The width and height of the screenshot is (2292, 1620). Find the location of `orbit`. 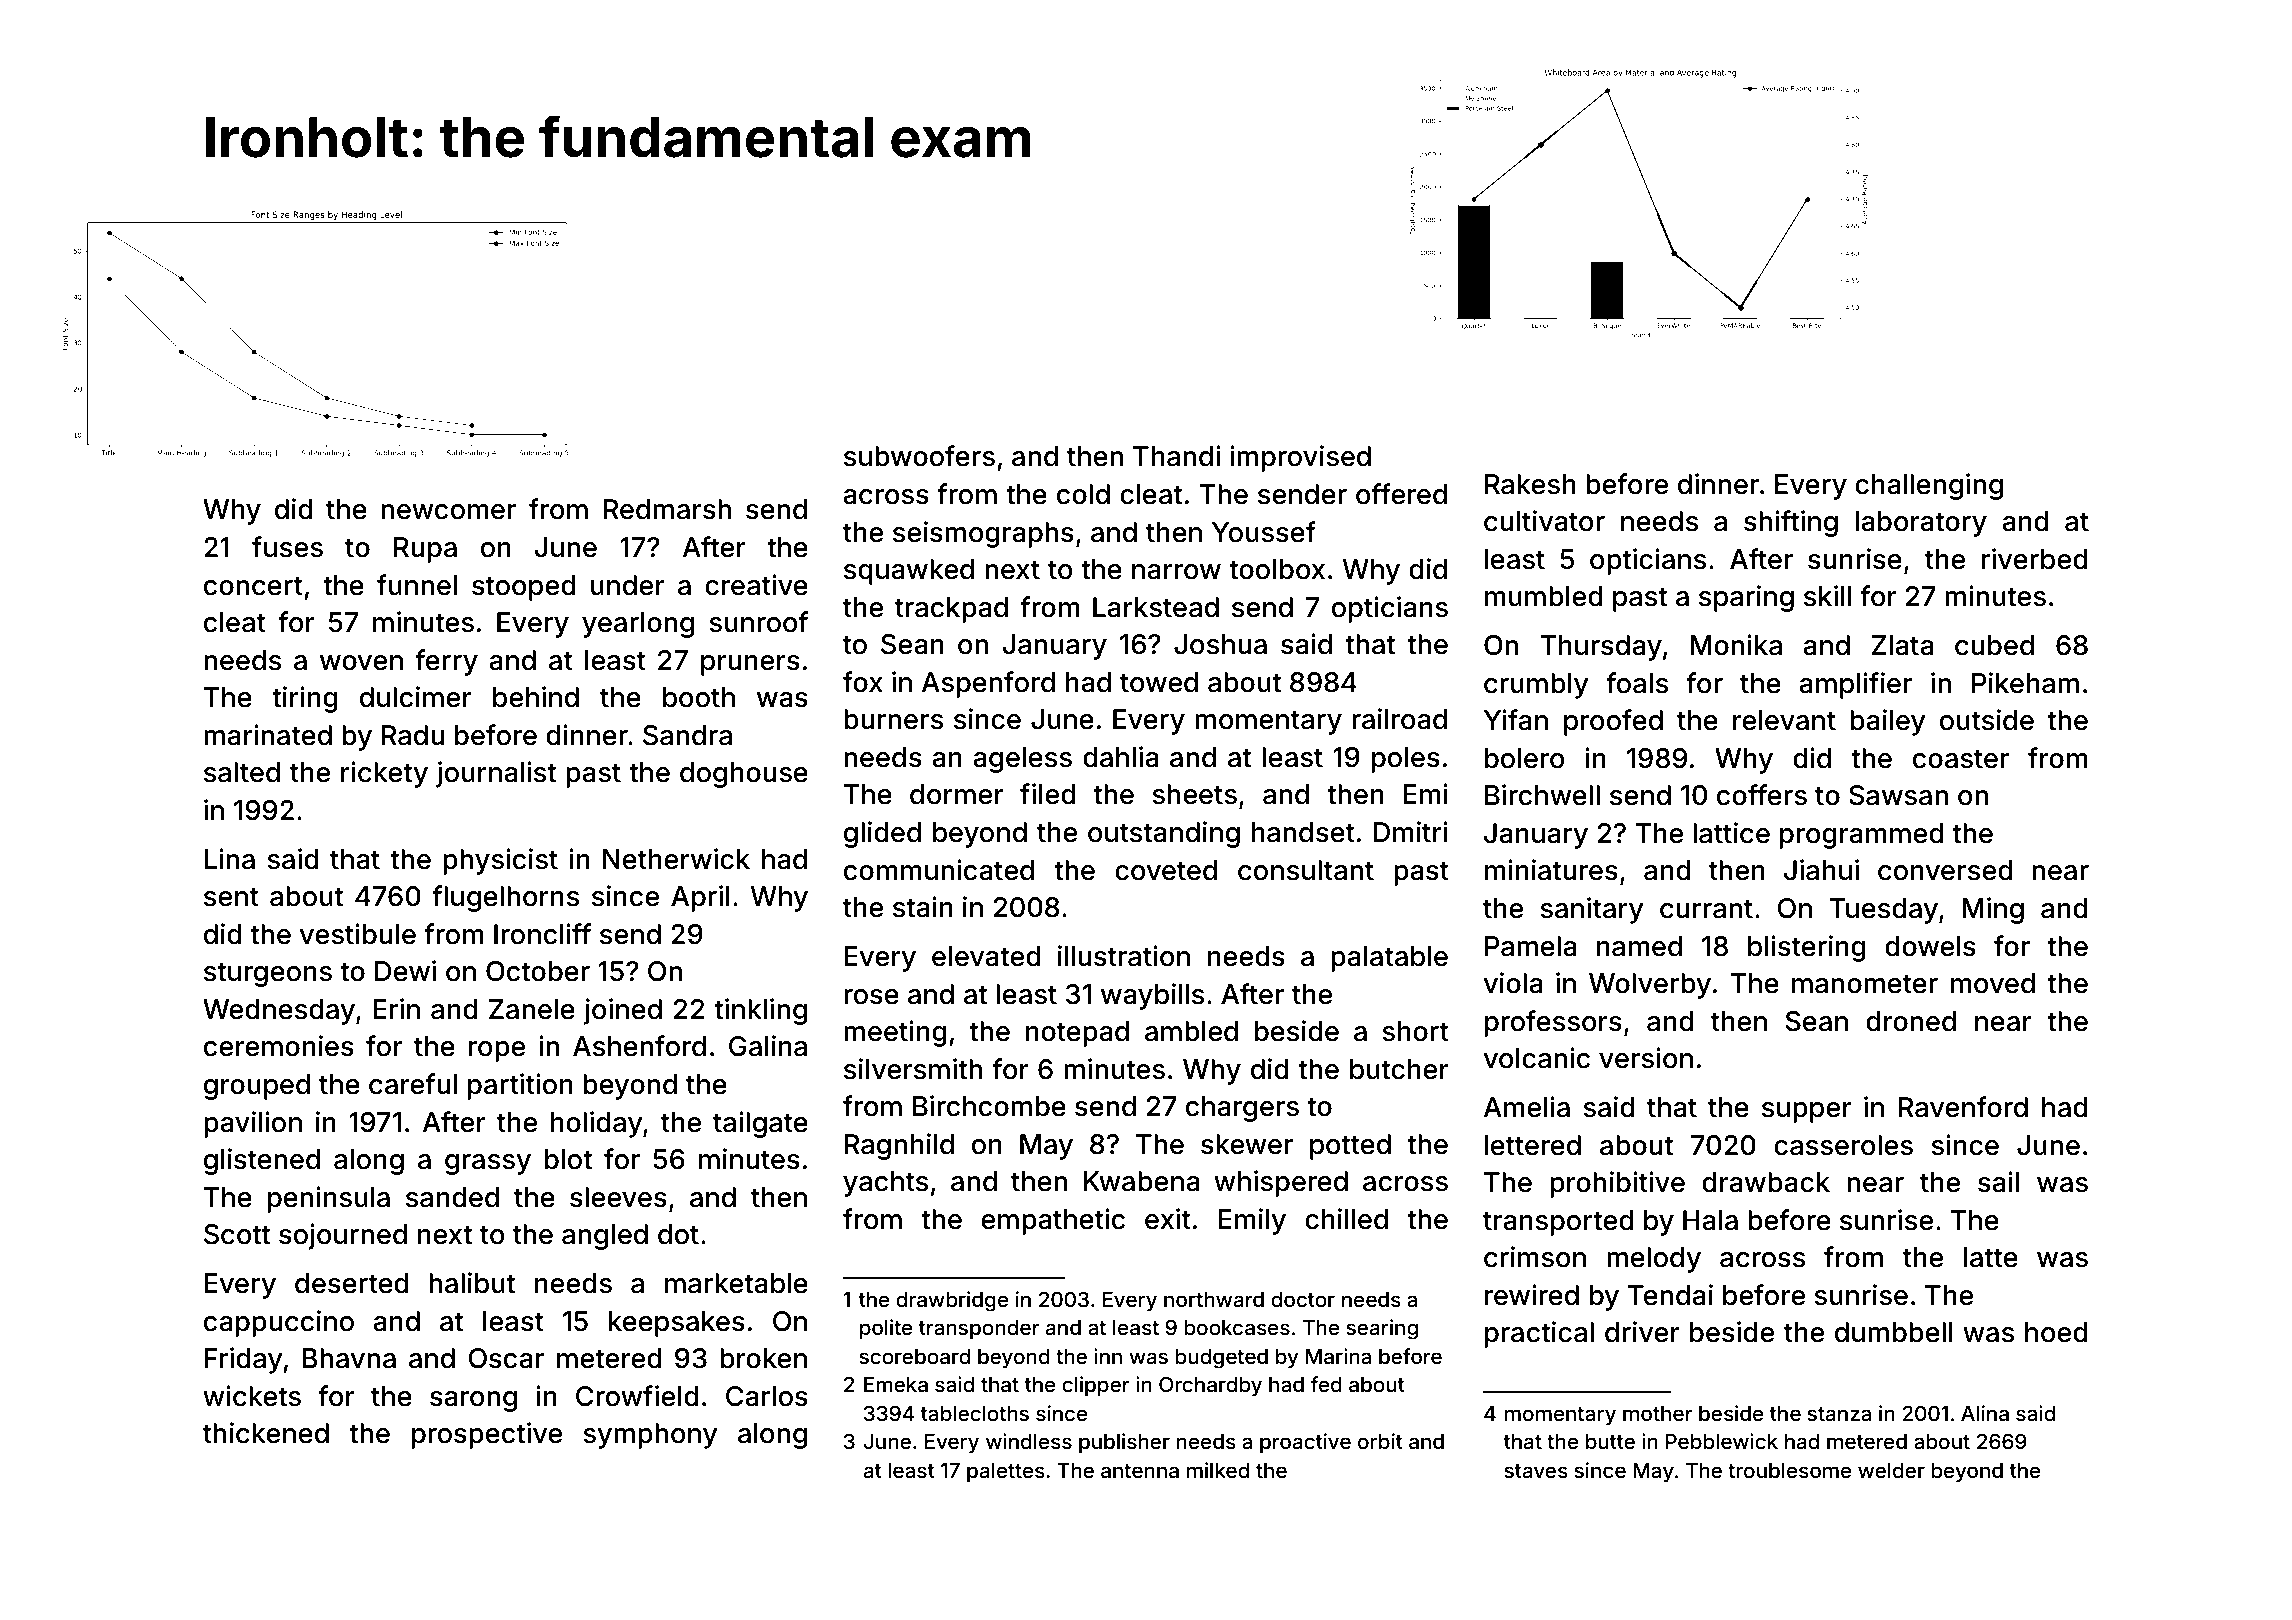

orbit is located at coordinates (1380, 1441).
